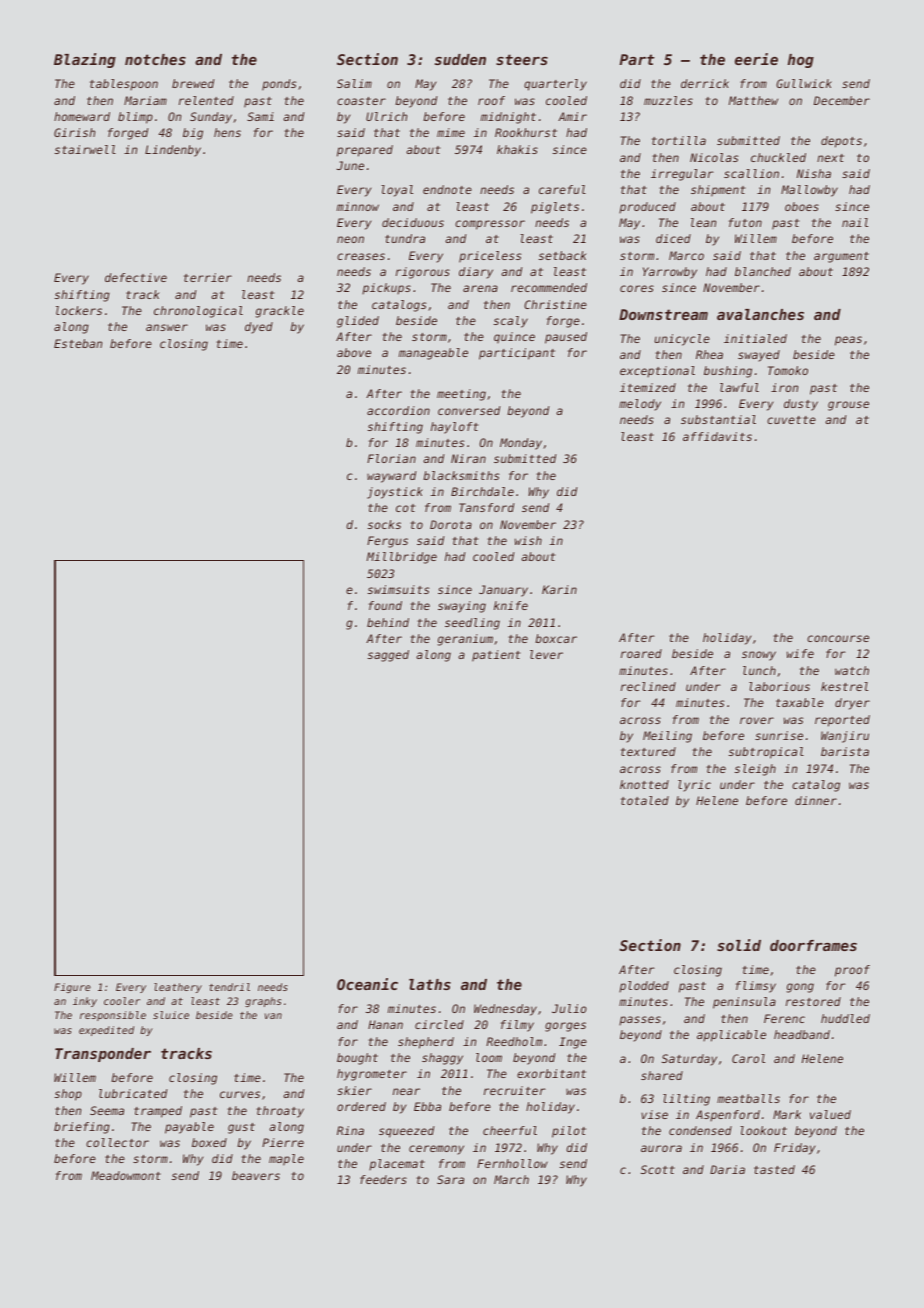 The width and height of the screenshot is (924, 1308). I want to click on lever, so click(546, 654).
